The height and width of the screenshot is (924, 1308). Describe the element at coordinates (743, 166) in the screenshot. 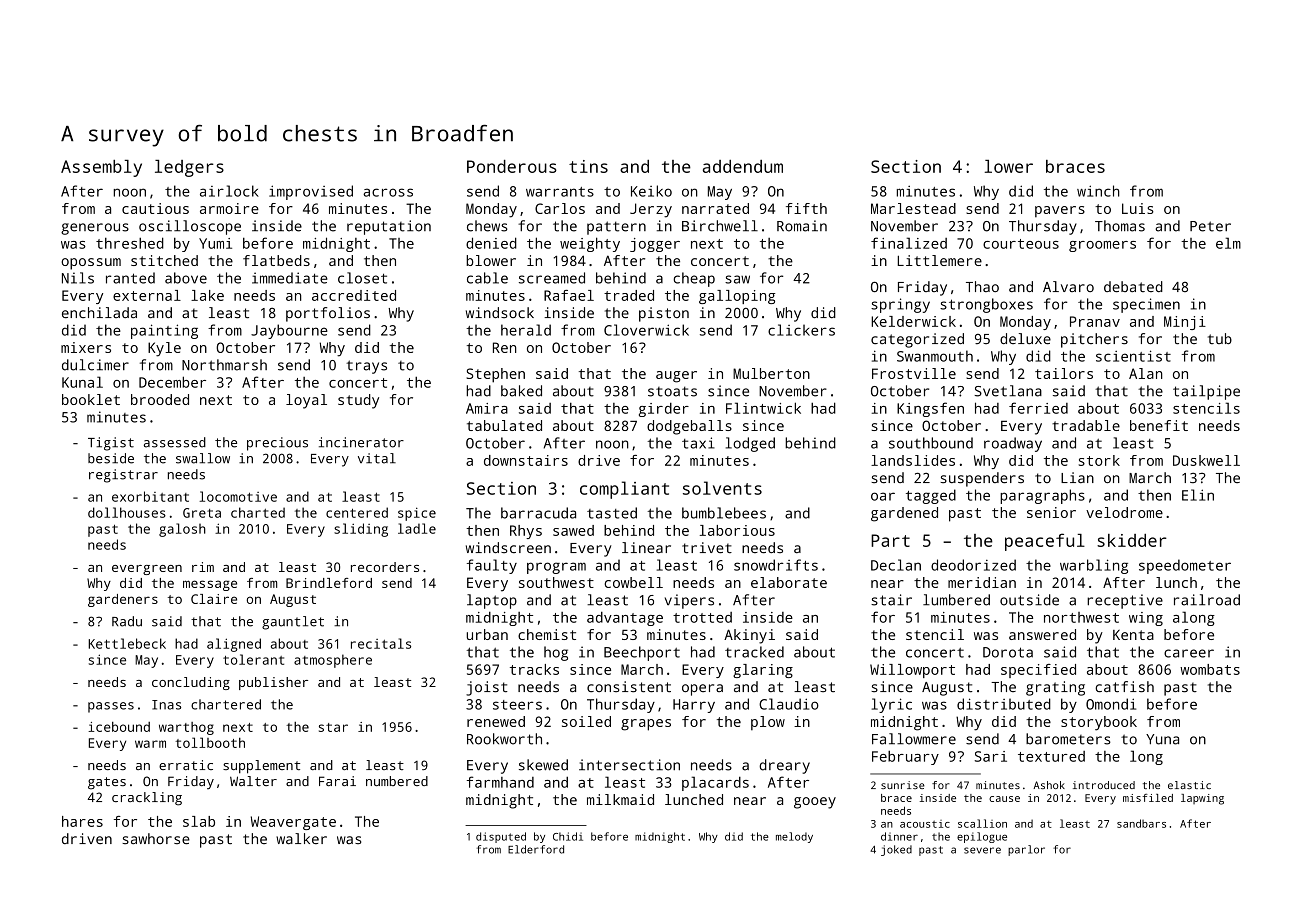

I see `addendum` at that location.
